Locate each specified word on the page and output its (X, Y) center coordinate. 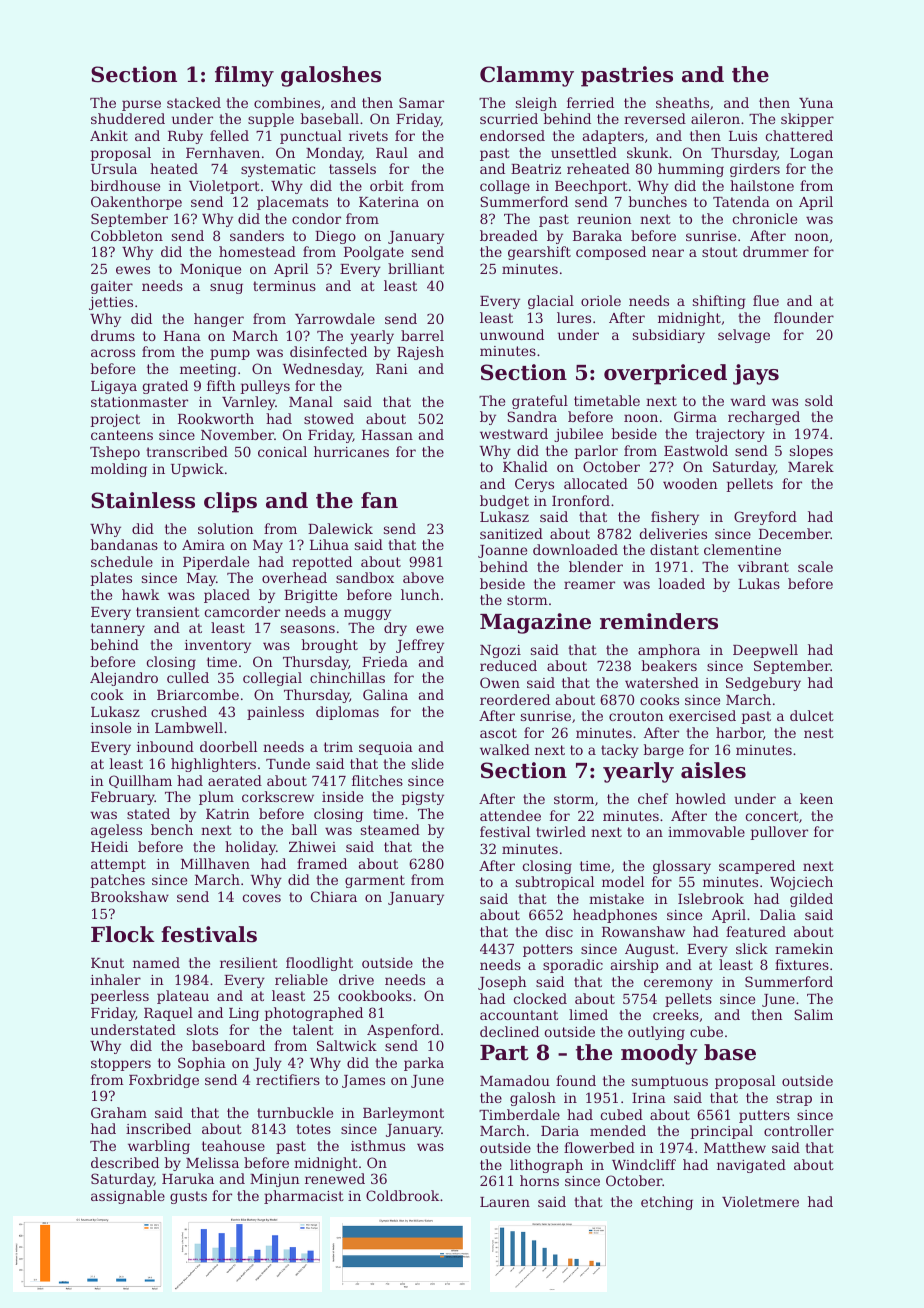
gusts (188, 1197)
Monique (210, 270)
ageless (116, 831)
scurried (509, 118)
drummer (776, 251)
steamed (390, 829)
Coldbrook (402, 1195)
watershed (662, 682)
